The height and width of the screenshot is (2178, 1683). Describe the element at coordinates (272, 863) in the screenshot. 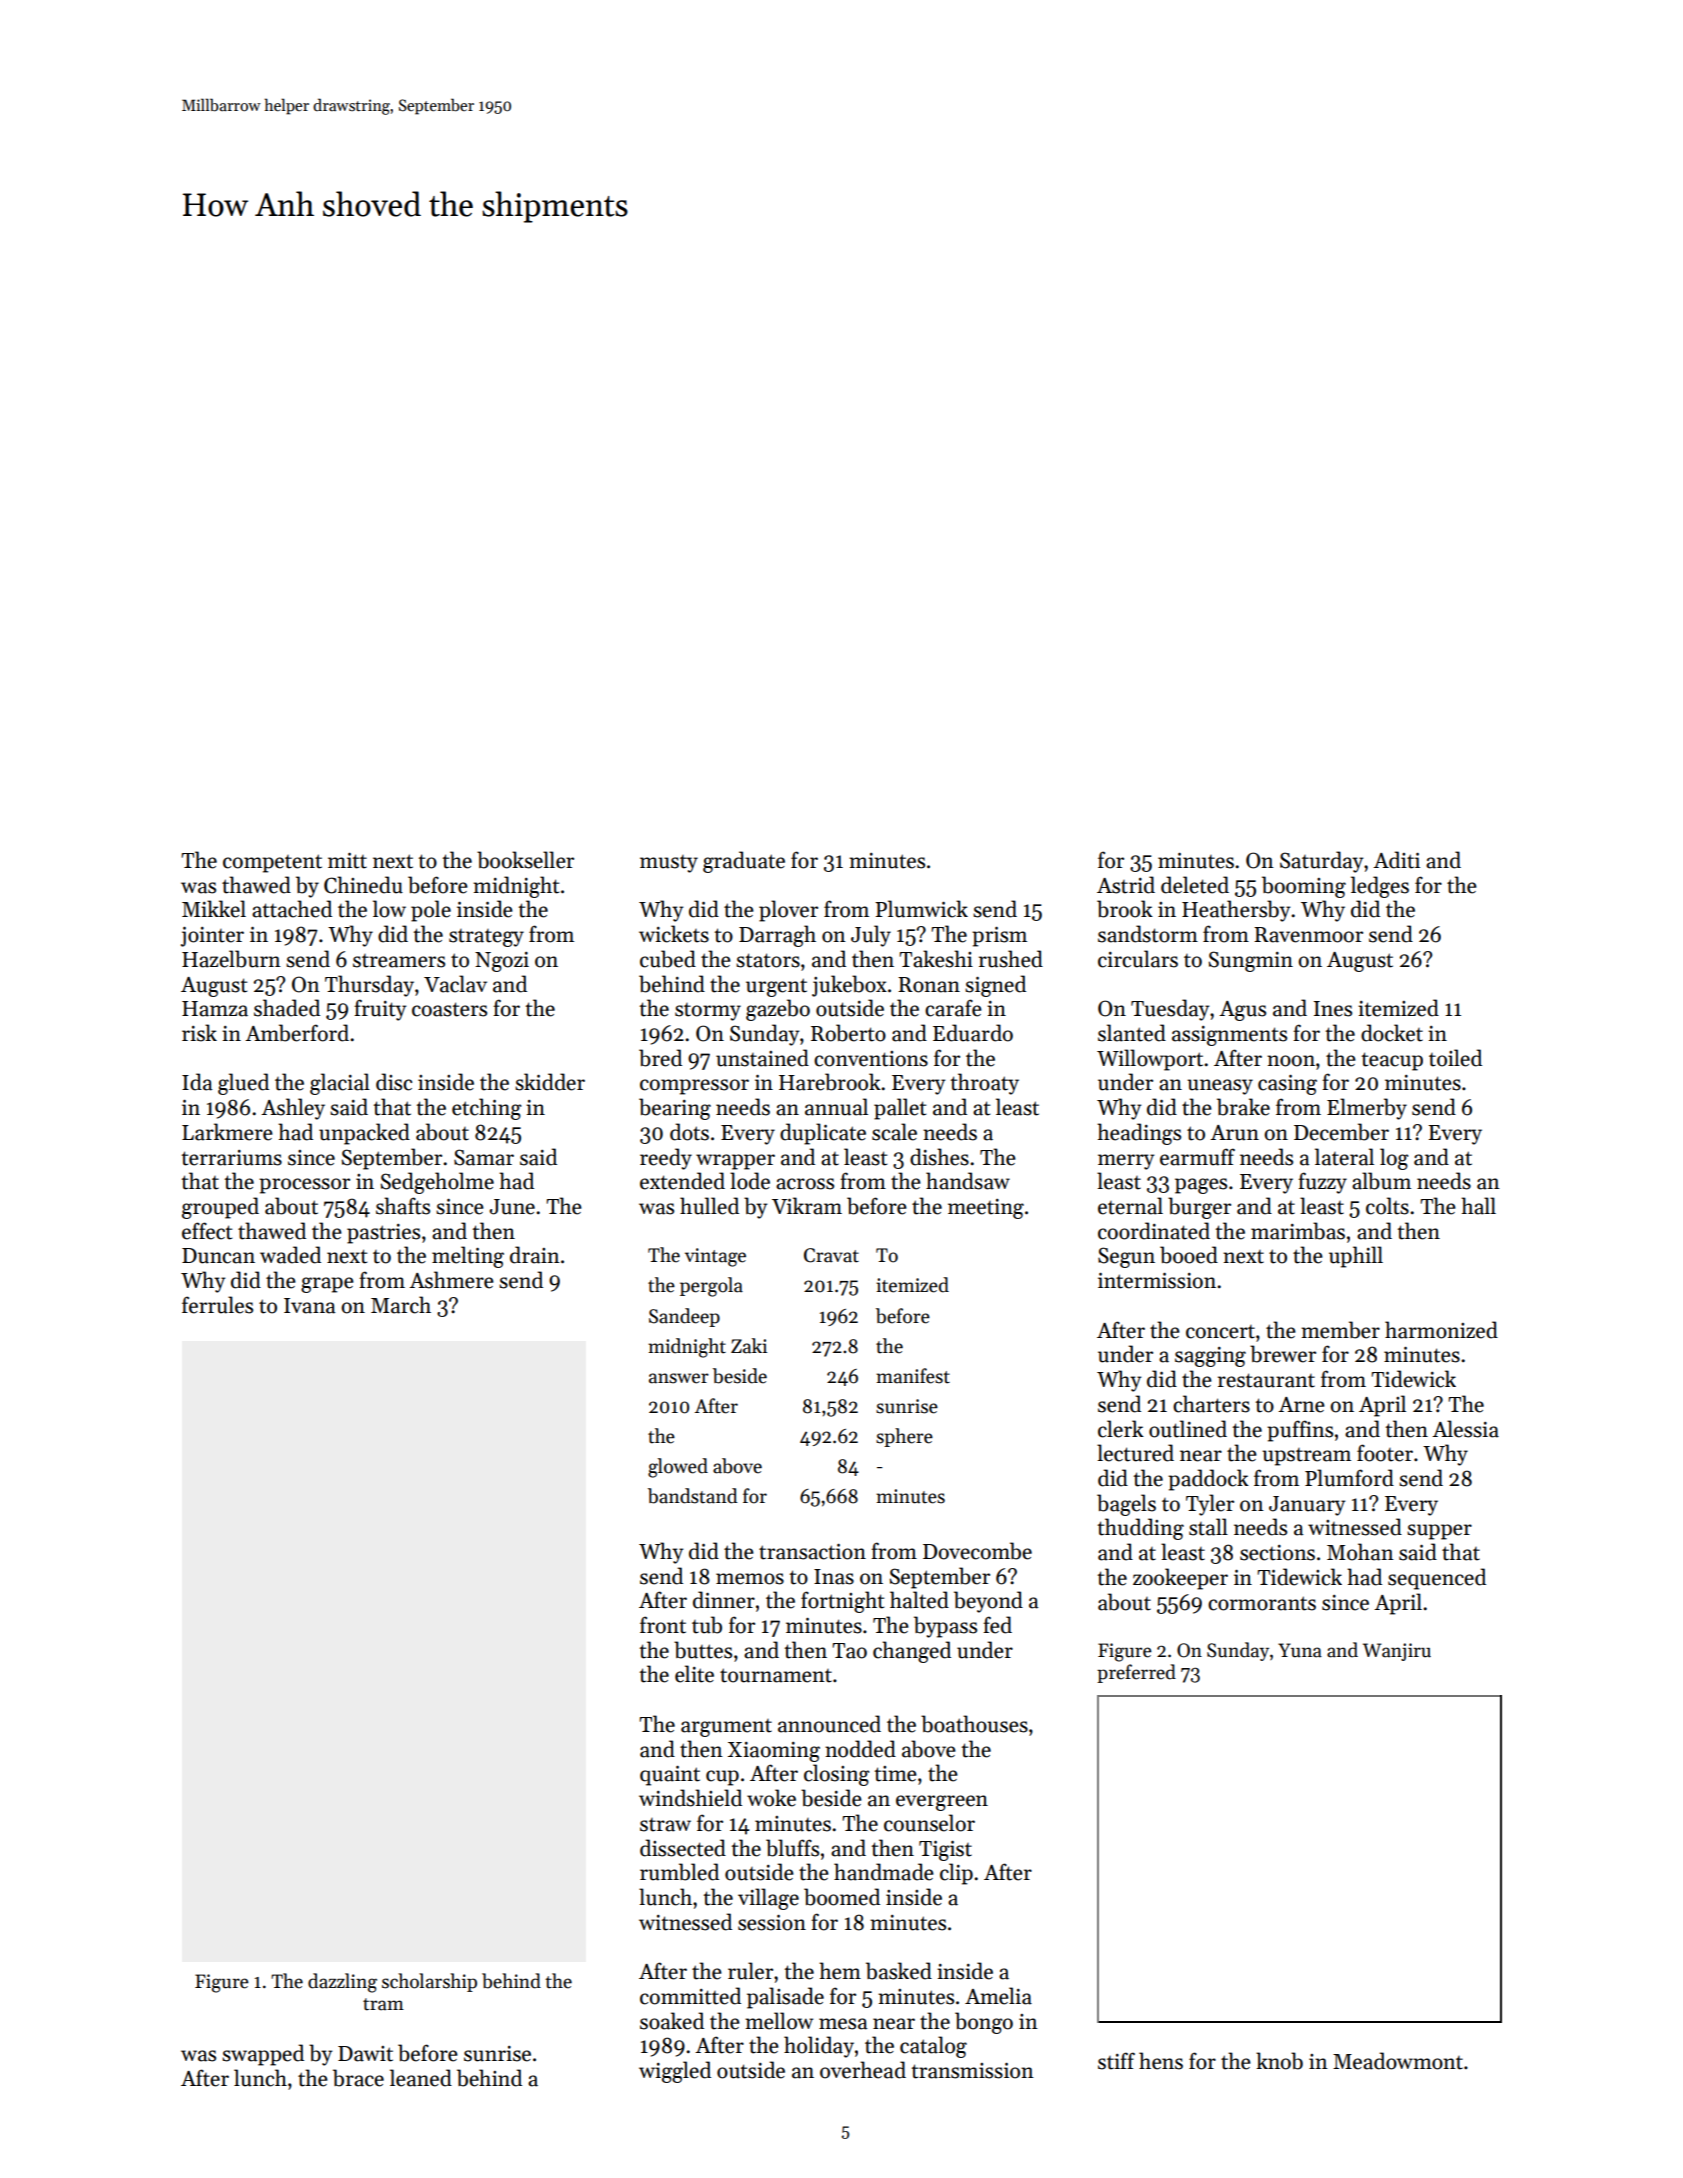

I see `competent` at that location.
